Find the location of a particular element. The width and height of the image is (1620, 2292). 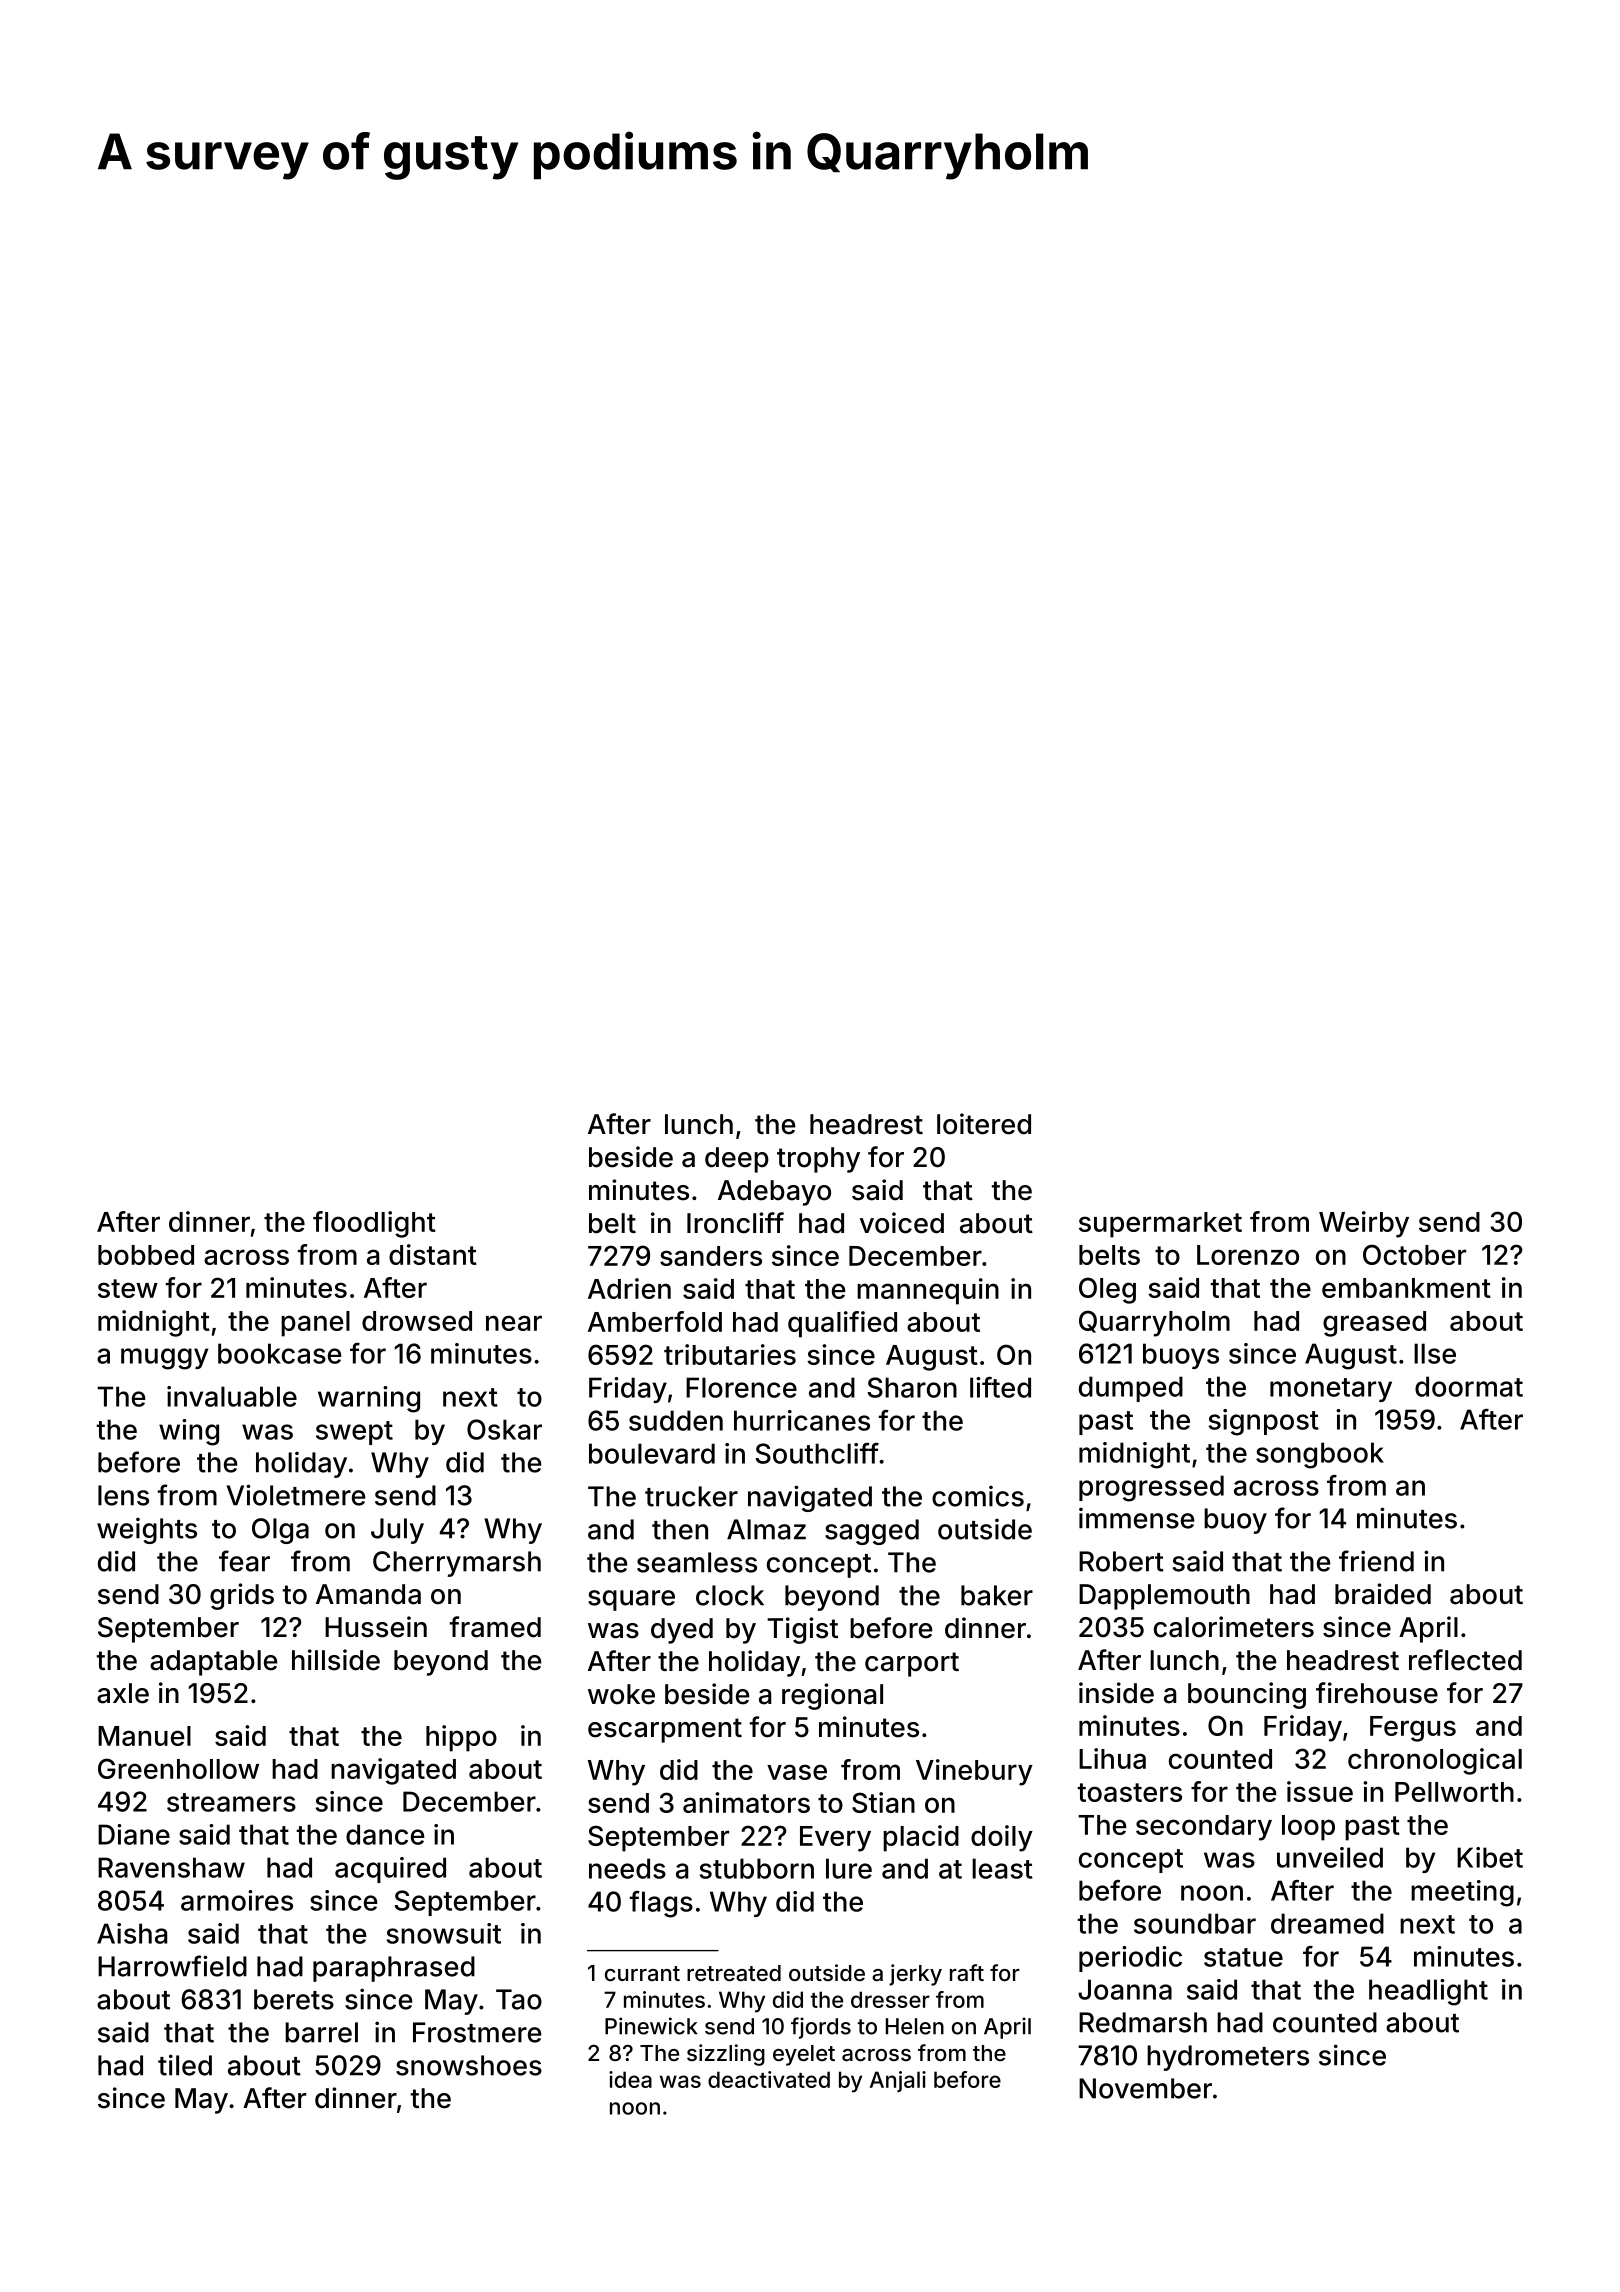

deep is located at coordinates (737, 1160).
